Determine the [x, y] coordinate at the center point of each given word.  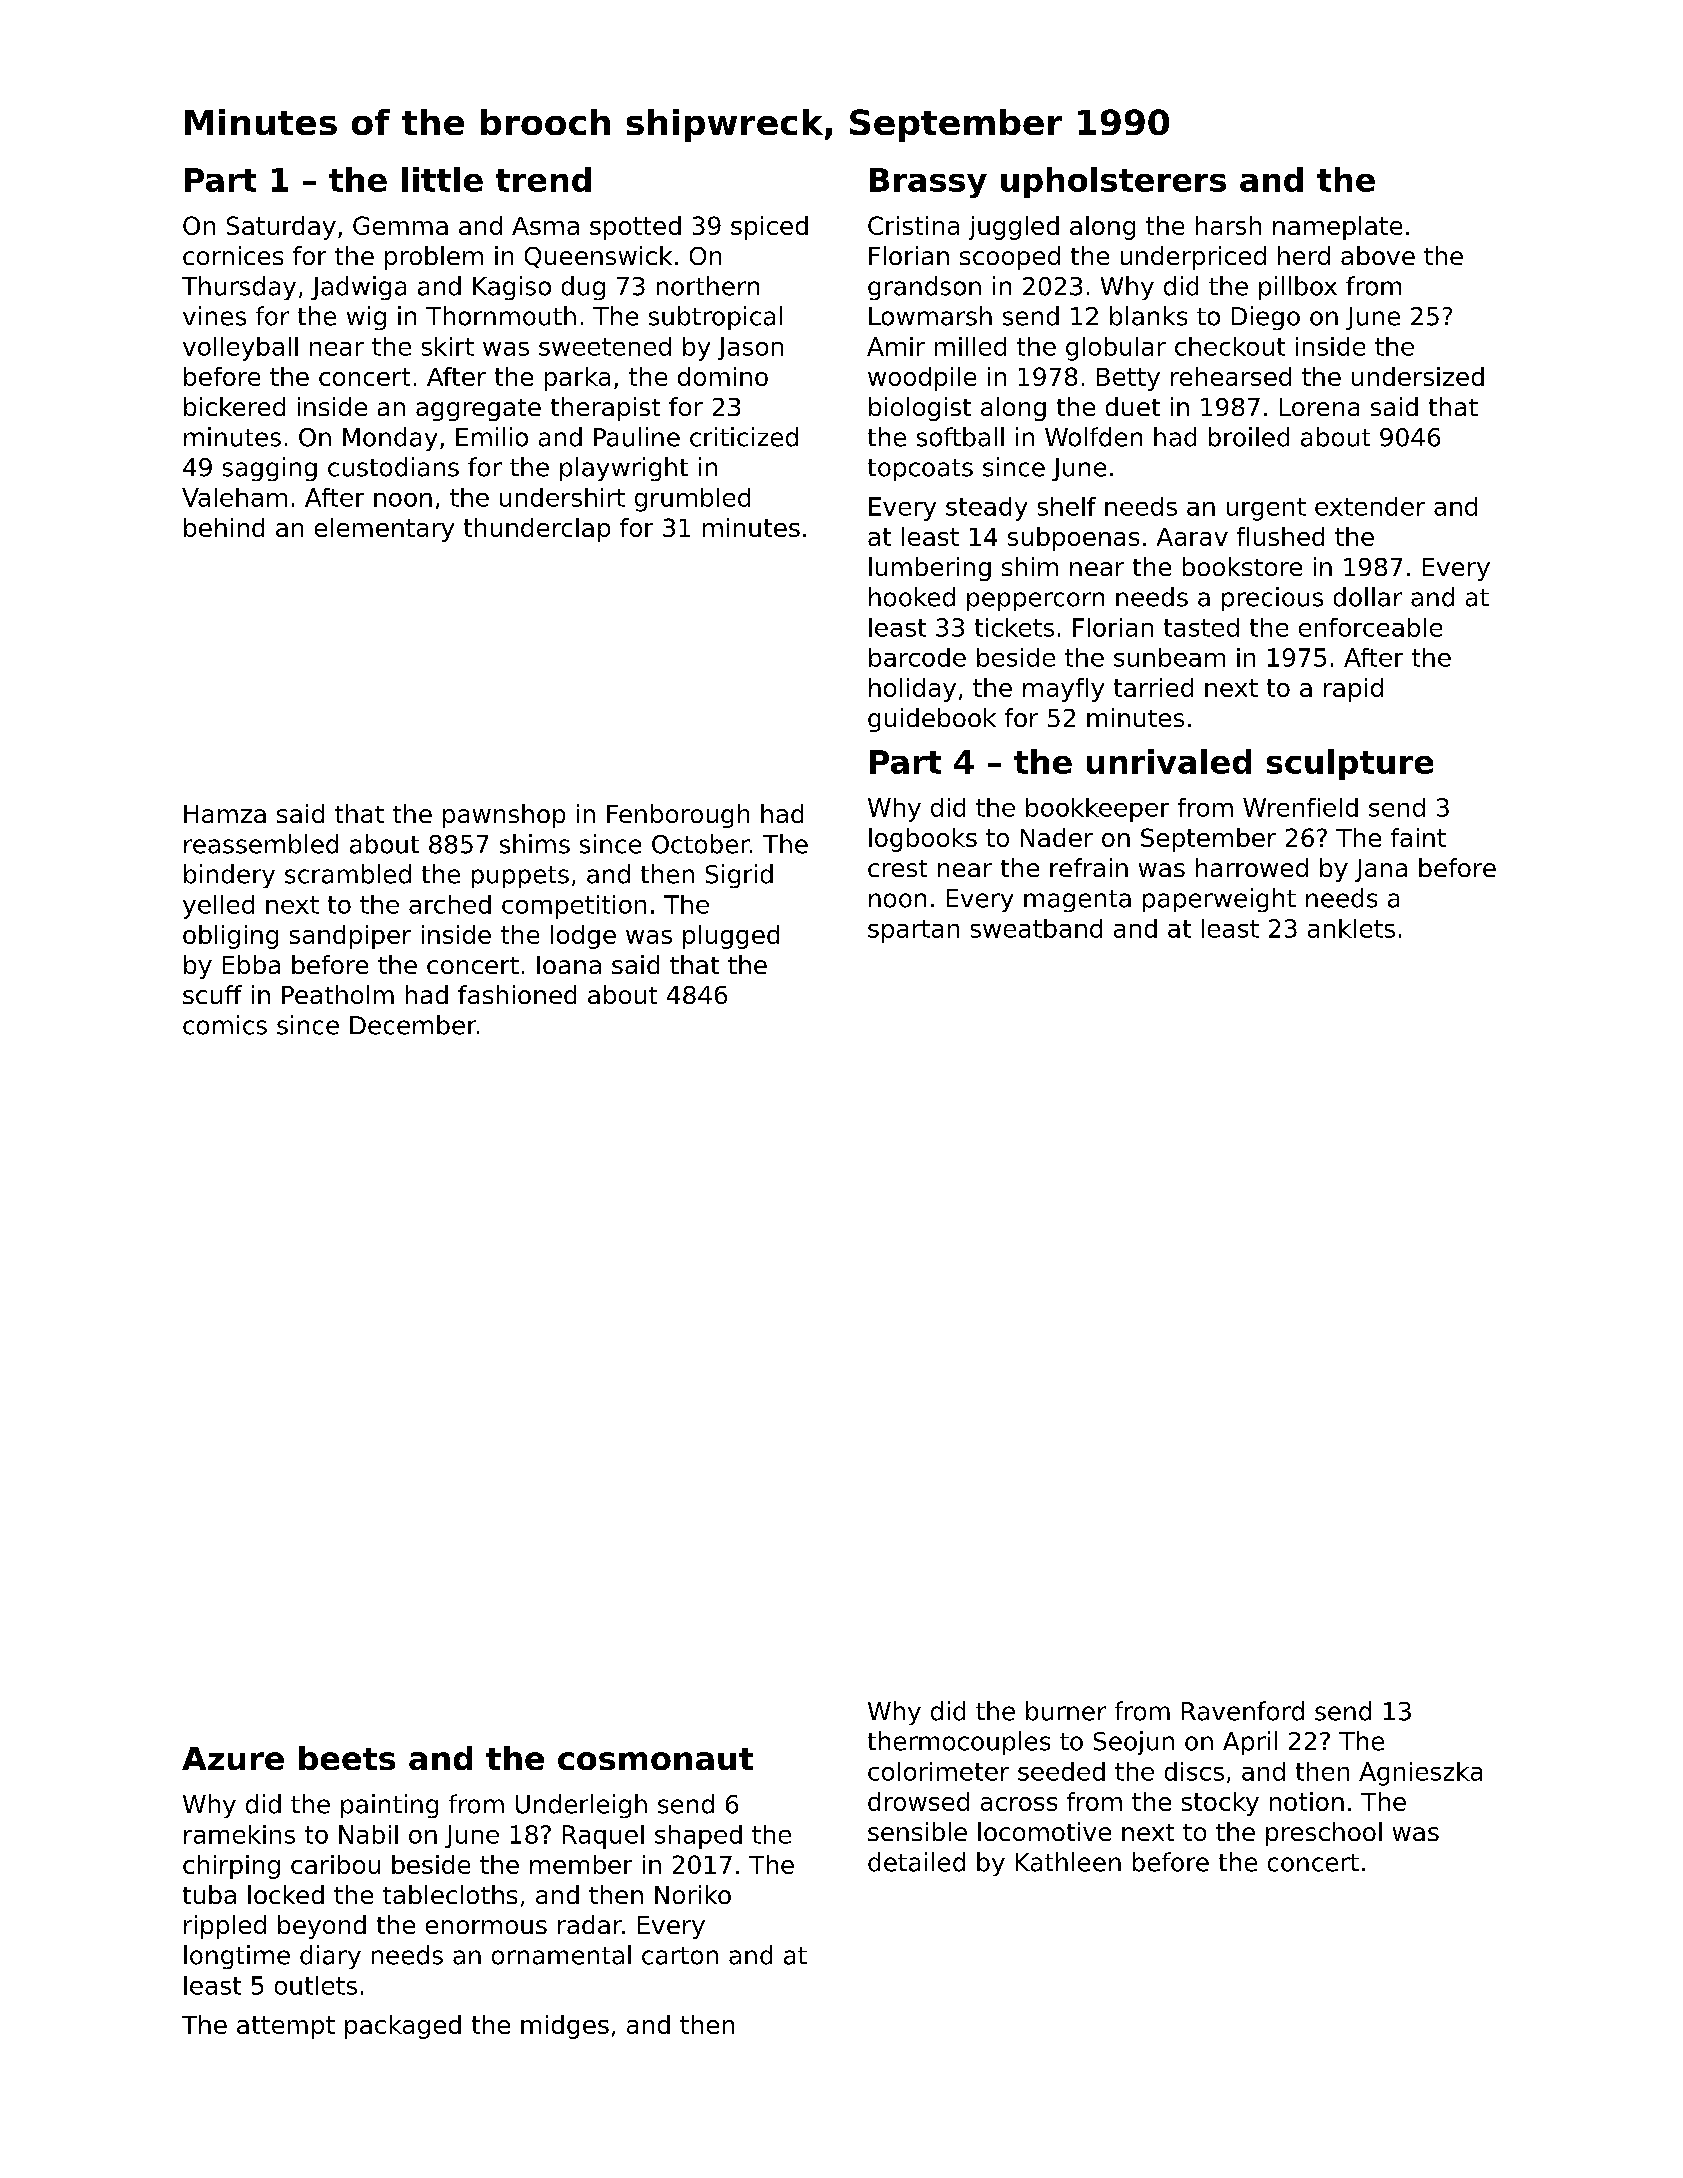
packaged [403, 2027]
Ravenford [1243, 1711]
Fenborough [678, 816]
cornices [233, 255]
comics [225, 1025]
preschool [1324, 1834]
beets [347, 1758]
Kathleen [1068, 1862]
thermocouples [959, 1743]
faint [1418, 837]
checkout [1230, 346]
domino [723, 376]
